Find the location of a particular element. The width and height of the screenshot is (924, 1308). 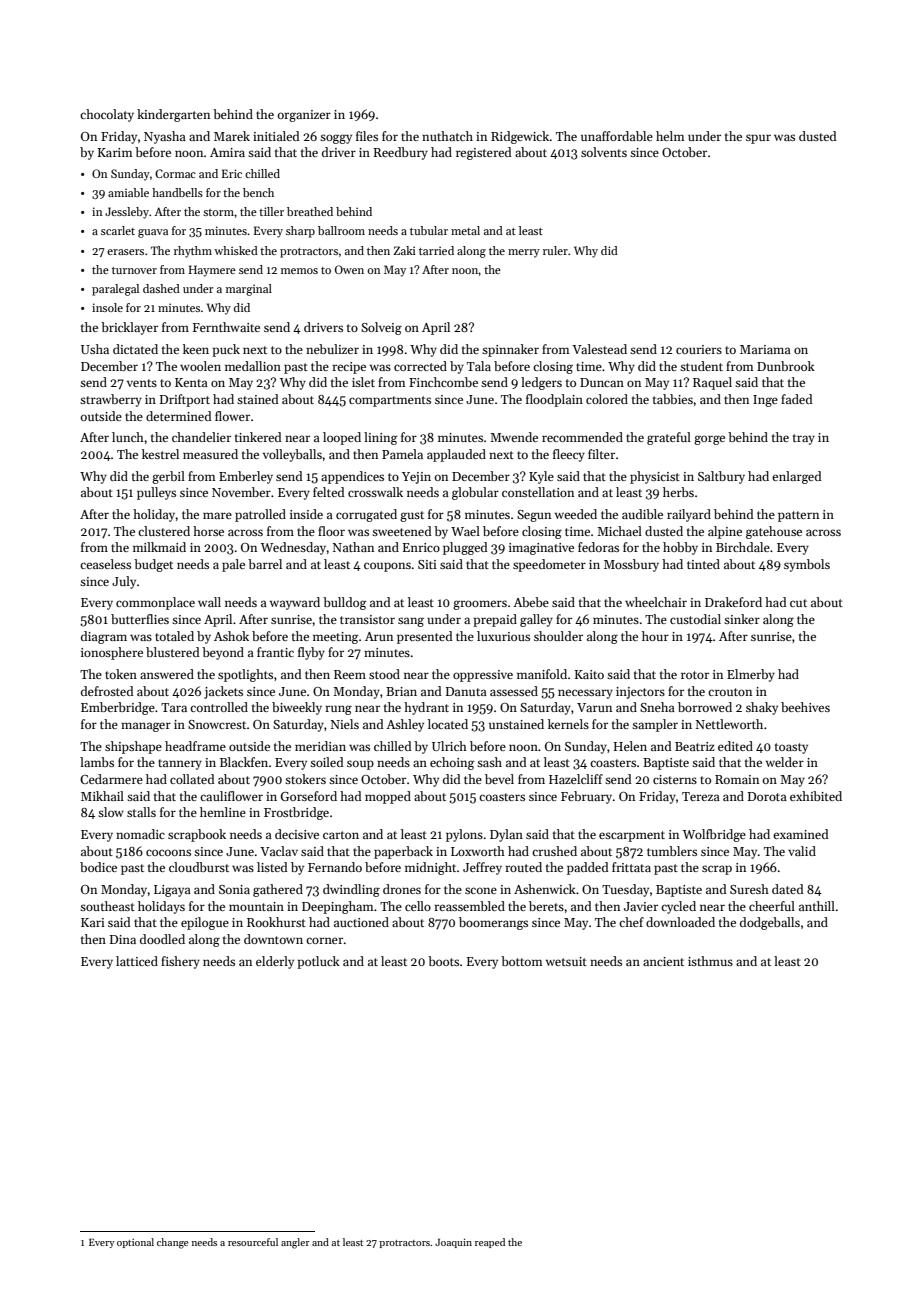

potluck is located at coordinates (318, 962).
